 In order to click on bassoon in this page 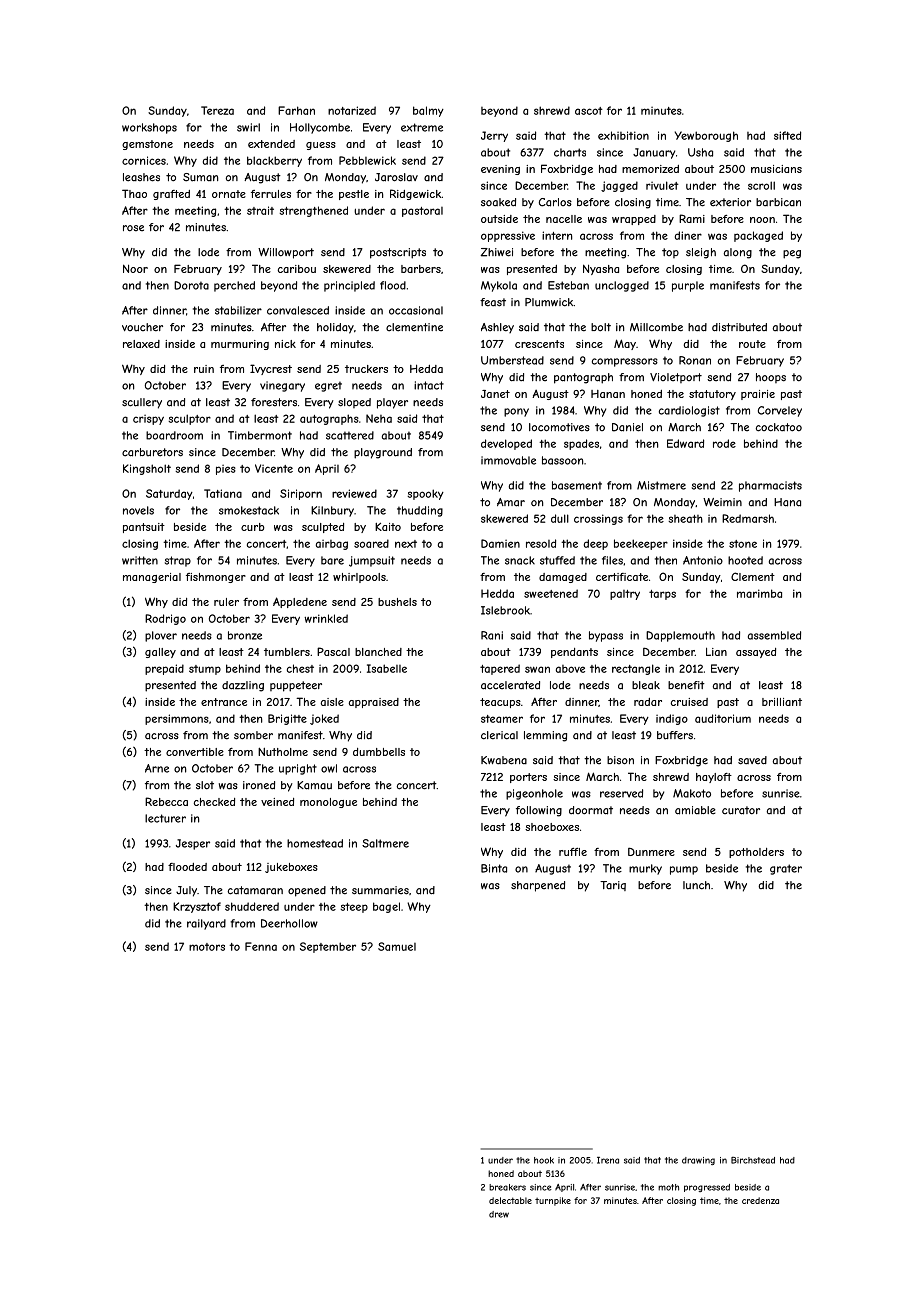, I will do `click(562, 460)`.
